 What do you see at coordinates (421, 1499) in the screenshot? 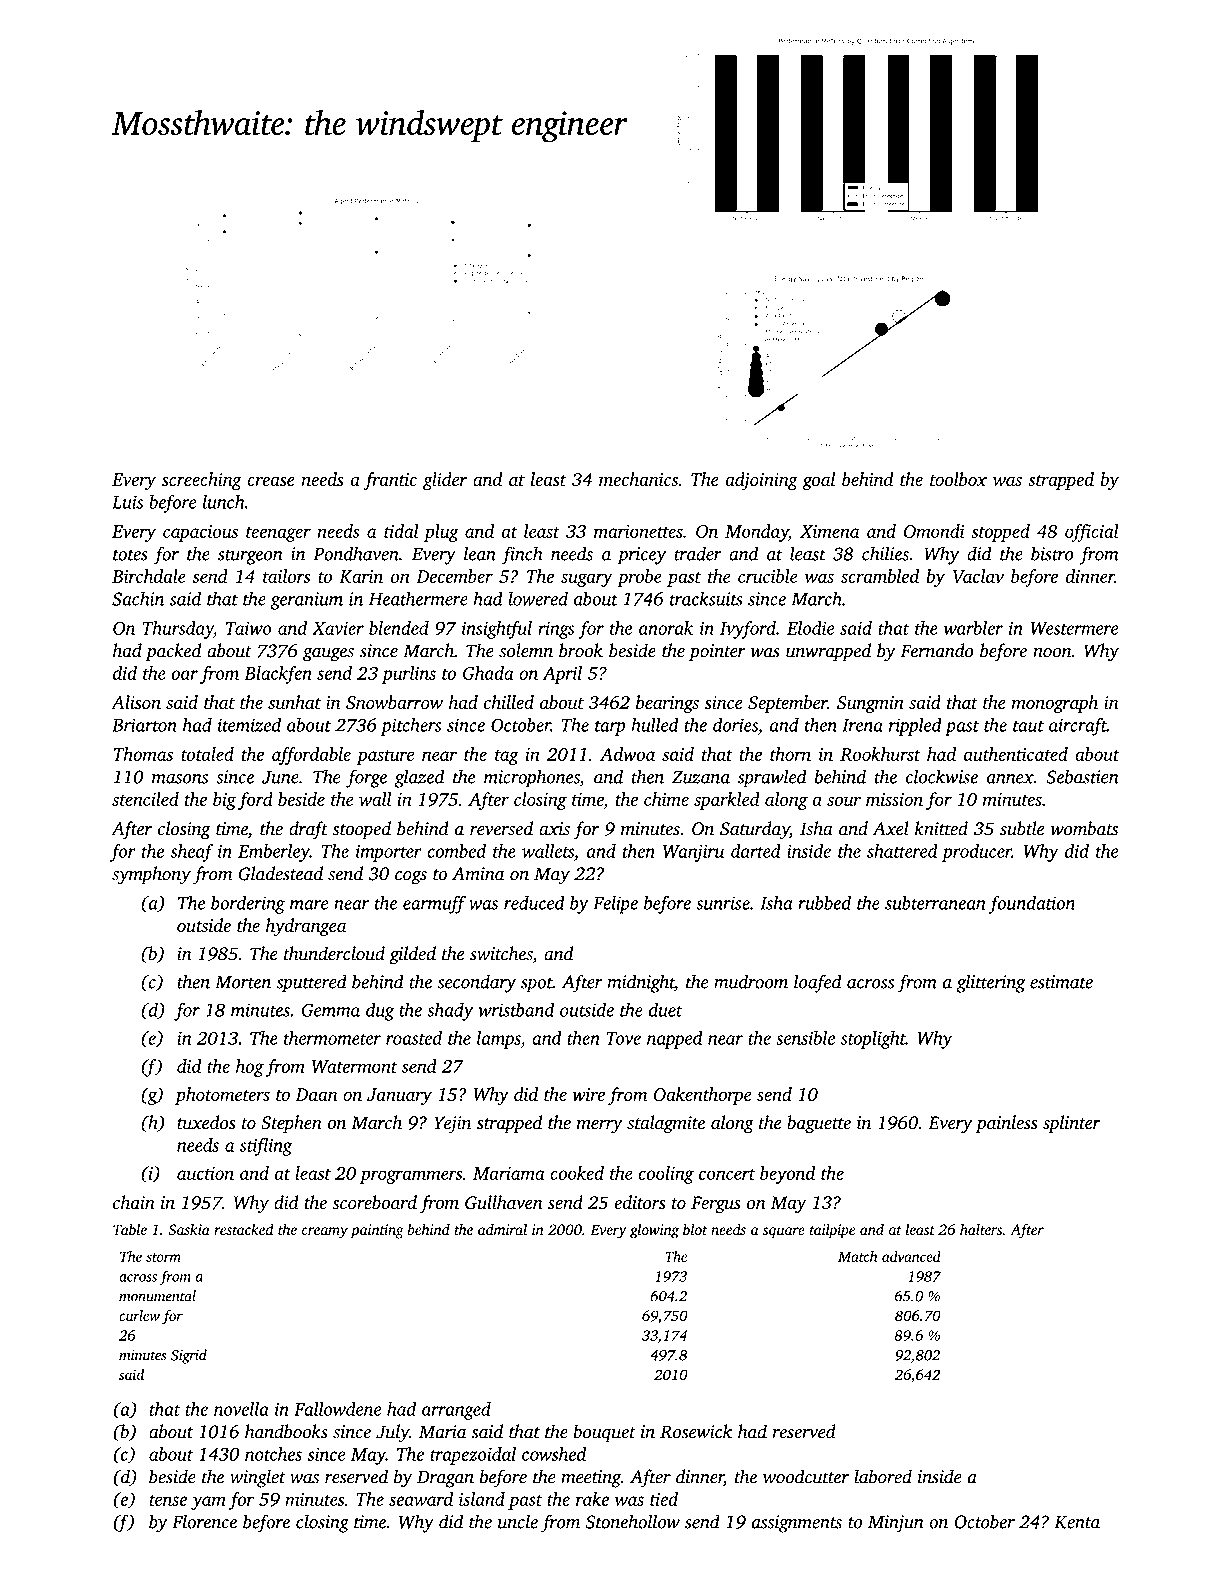
I see `seaward` at bounding box center [421, 1499].
